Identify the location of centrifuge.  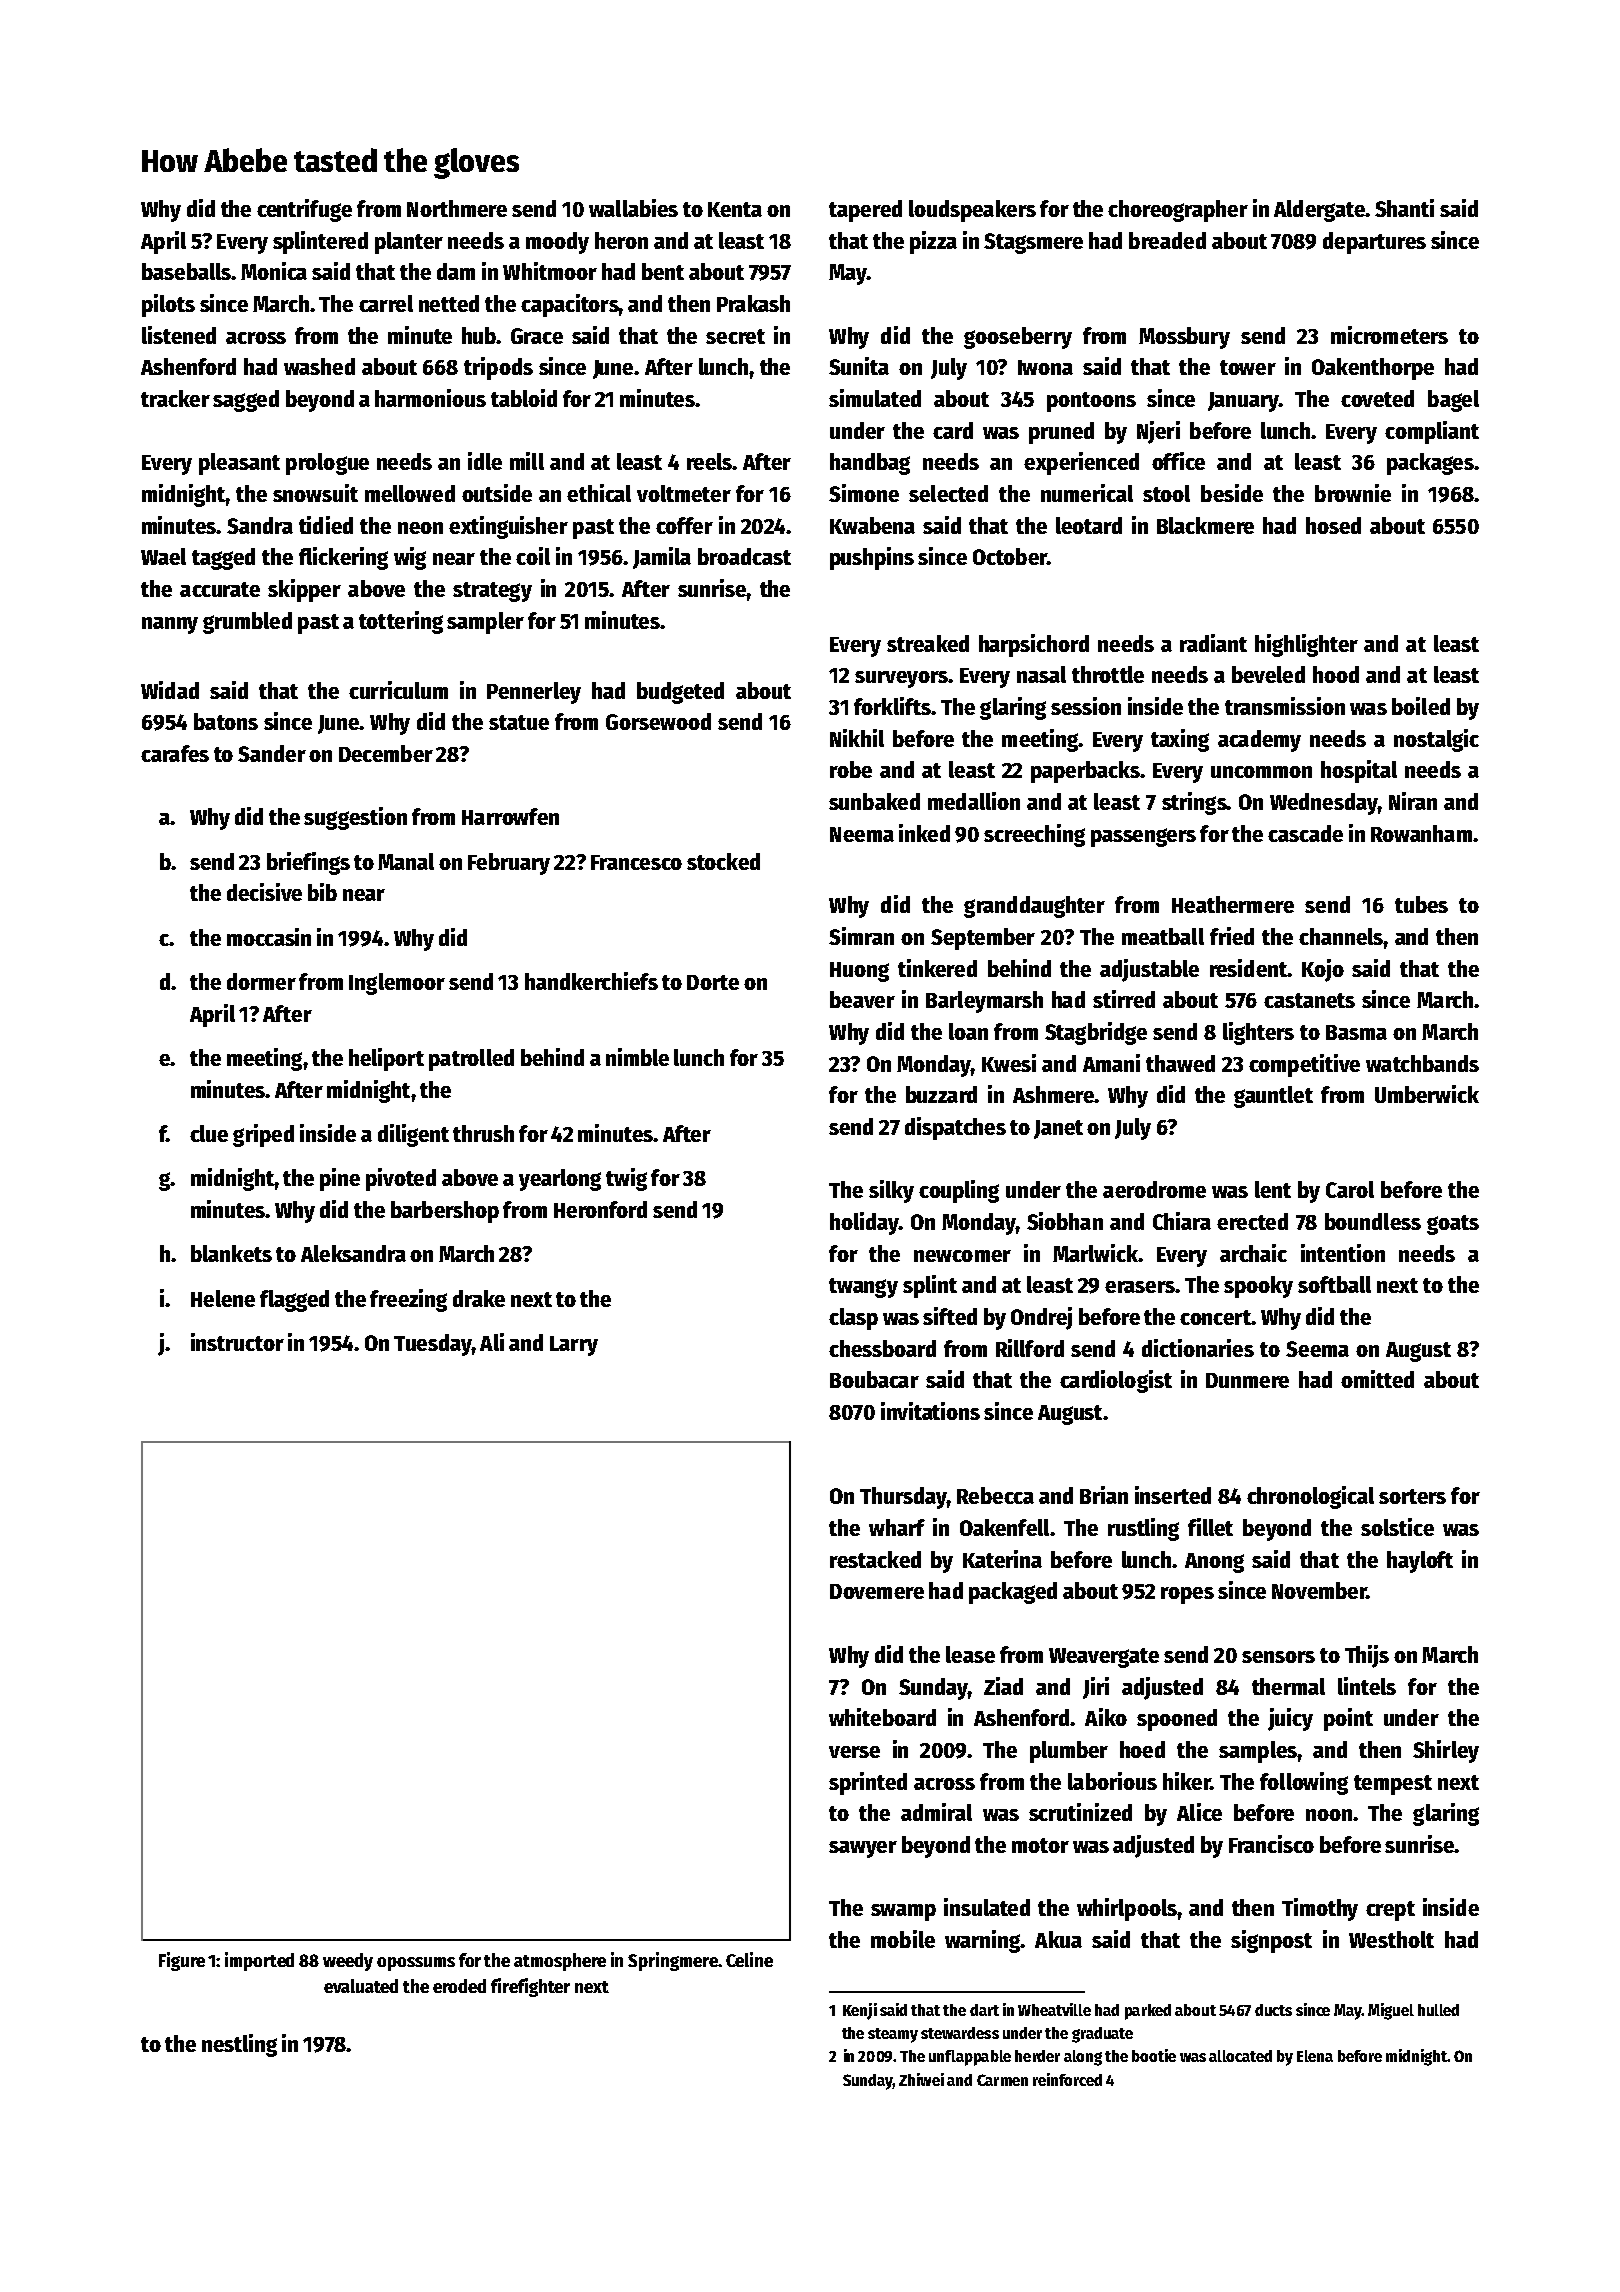
(304, 210).
